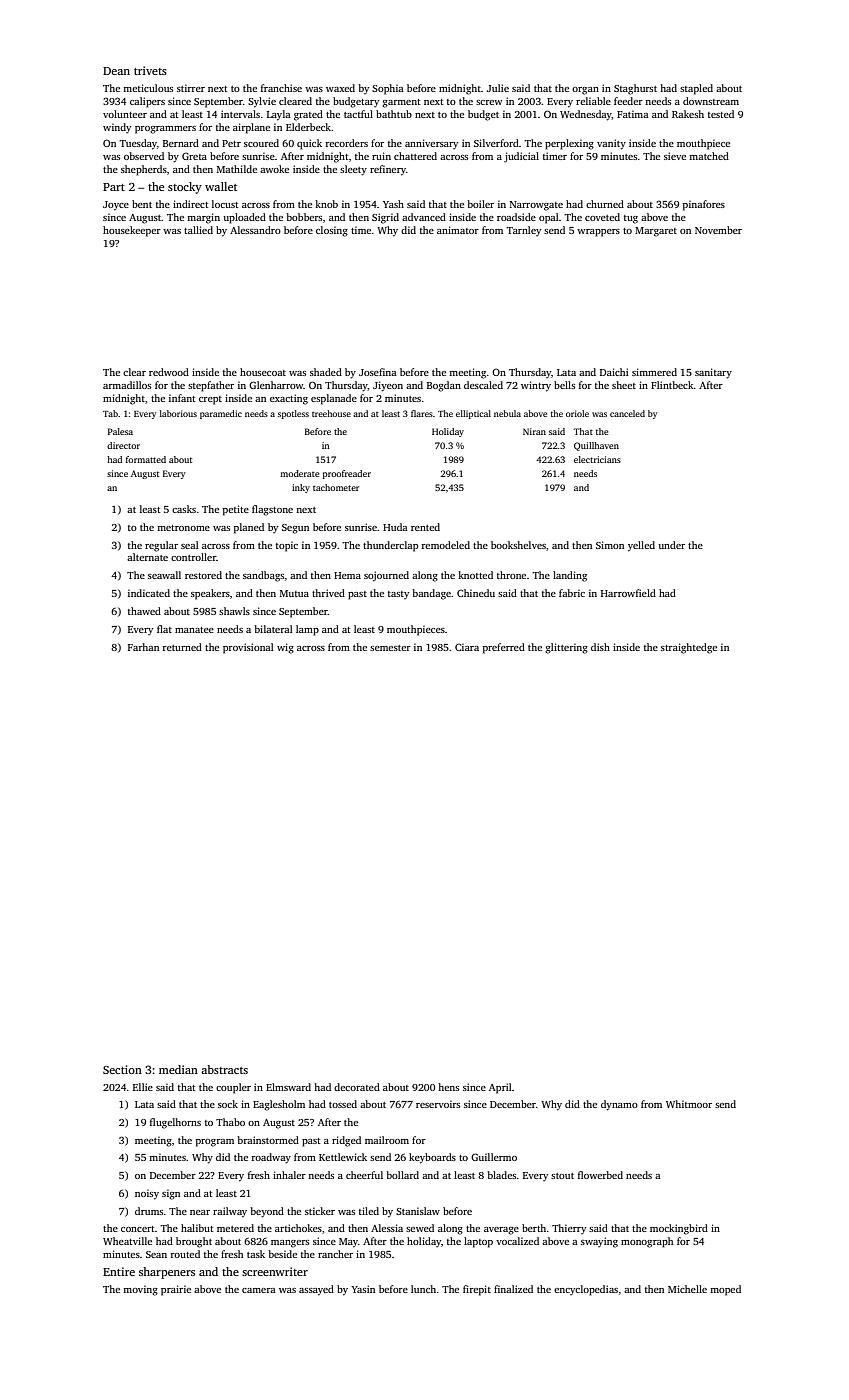 Image resolution: width=849 pixels, height=1400 pixels. Describe the element at coordinates (390, 648) in the document. I see `semester` at that location.
